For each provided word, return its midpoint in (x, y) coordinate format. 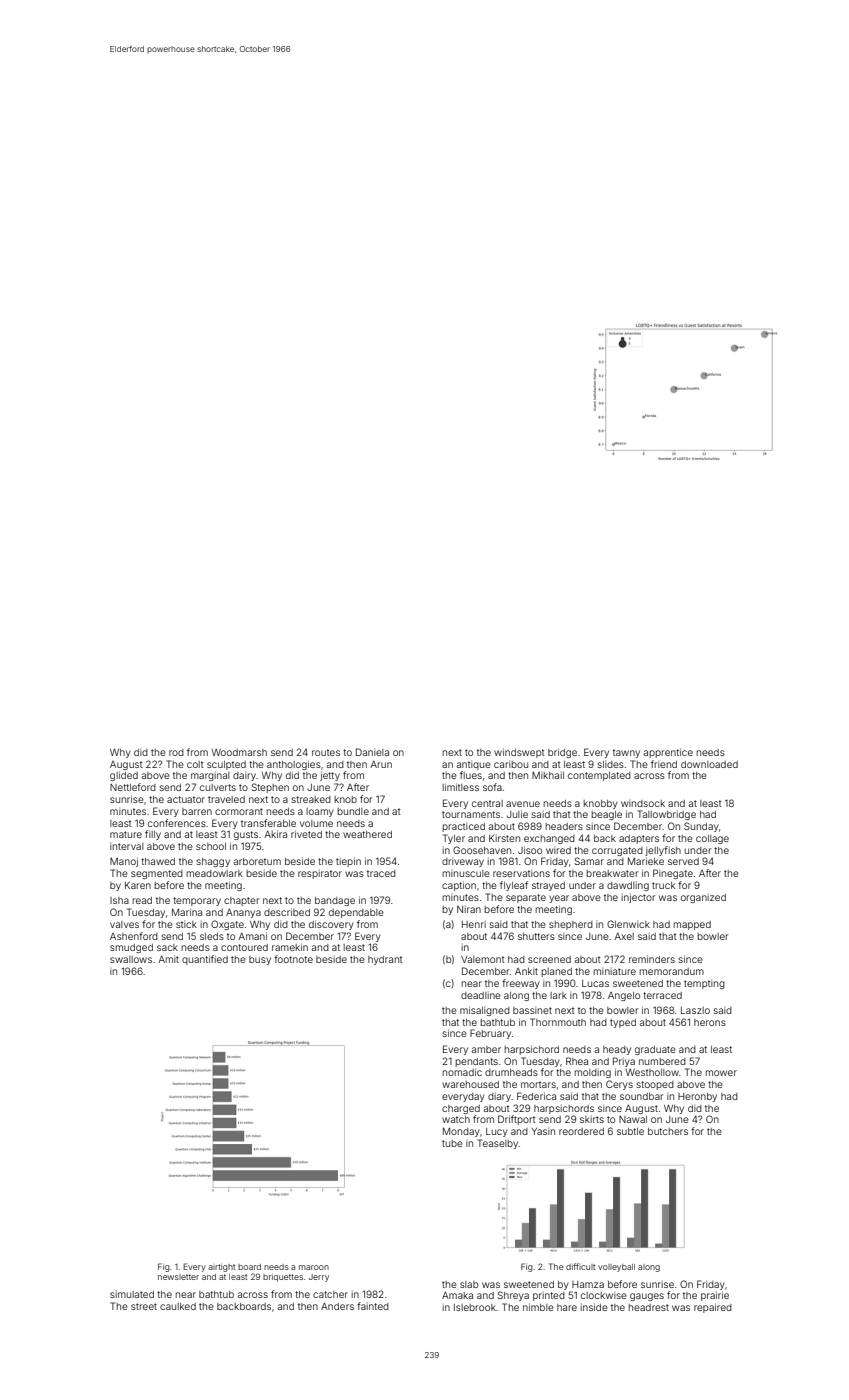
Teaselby (497, 1144)
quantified (205, 960)
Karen (138, 885)
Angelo (624, 996)
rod (176, 752)
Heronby (697, 1097)
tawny (626, 753)
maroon (314, 1267)
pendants (477, 1062)
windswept (519, 753)
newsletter (178, 1277)
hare (567, 1307)
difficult (580, 1266)
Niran (469, 909)
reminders (652, 959)
